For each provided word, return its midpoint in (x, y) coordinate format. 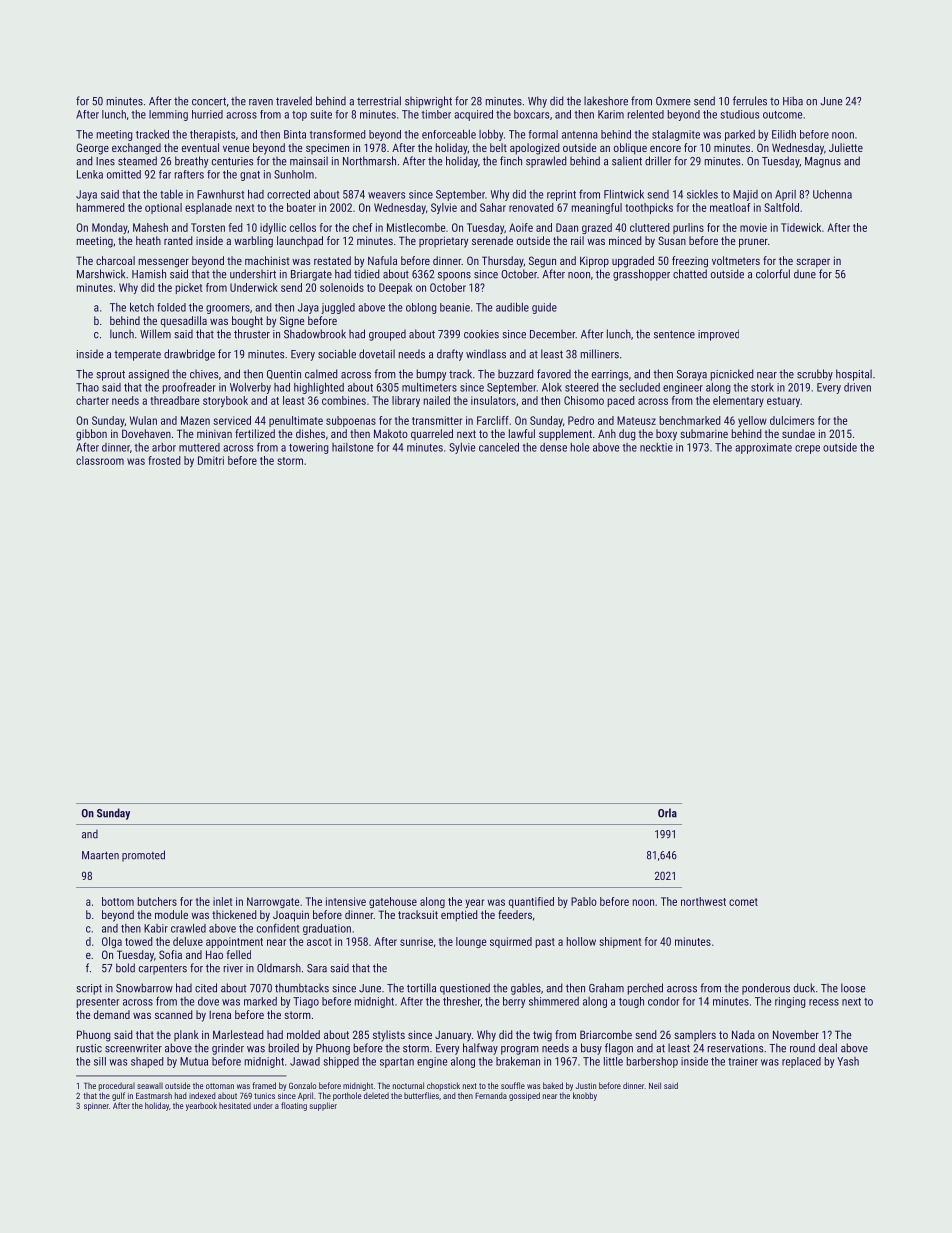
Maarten (100, 855)
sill (100, 1061)
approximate (763, 448)
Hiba (793, 101)
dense (553, 447)
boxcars (531, 114)
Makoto (391, 433)
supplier (323, 1106)
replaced (801, 1062)
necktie (656, 447)
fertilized (255, 433)
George (92, 149)
